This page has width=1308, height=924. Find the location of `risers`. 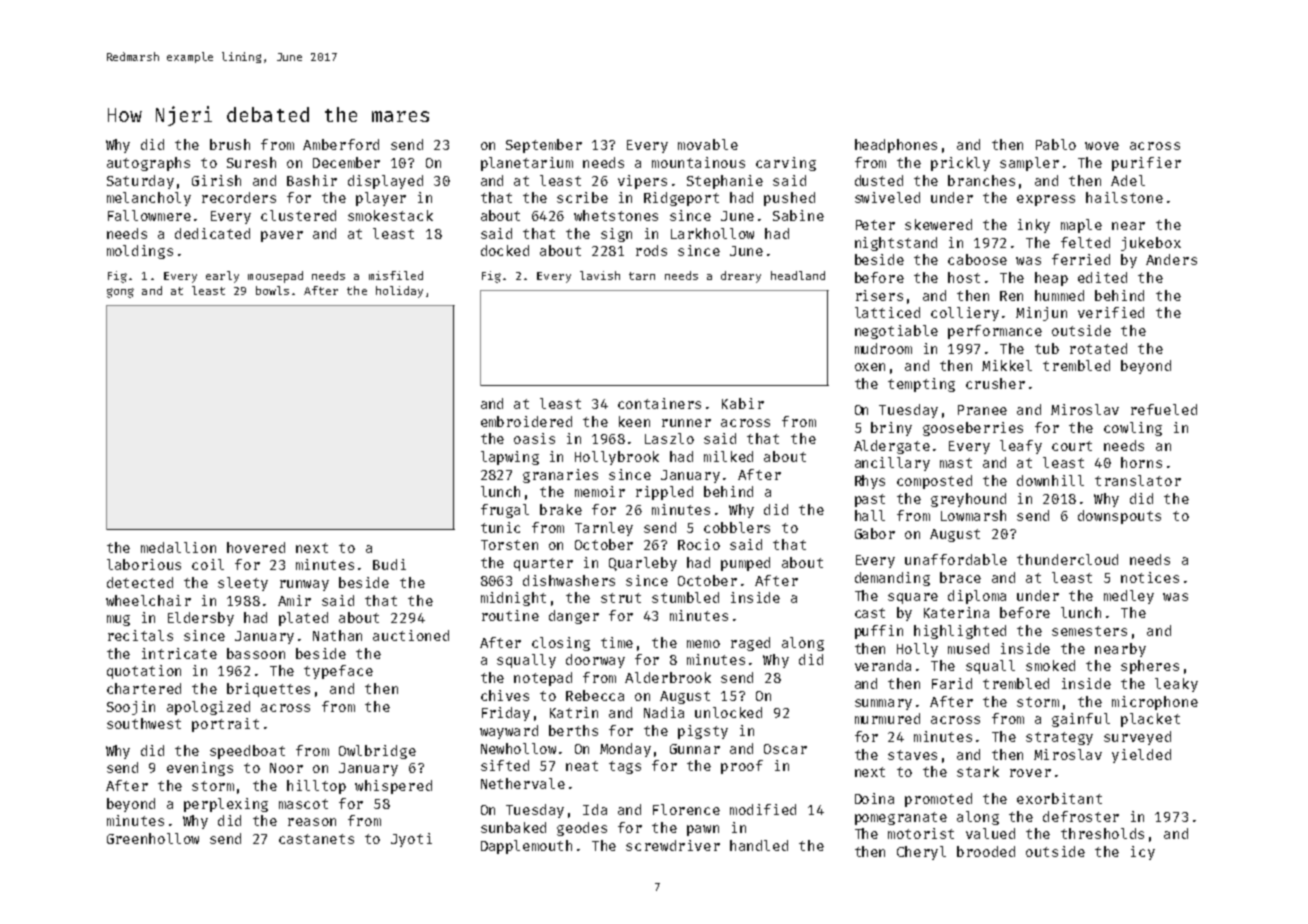

risers is located at coordinates (879, 295).
